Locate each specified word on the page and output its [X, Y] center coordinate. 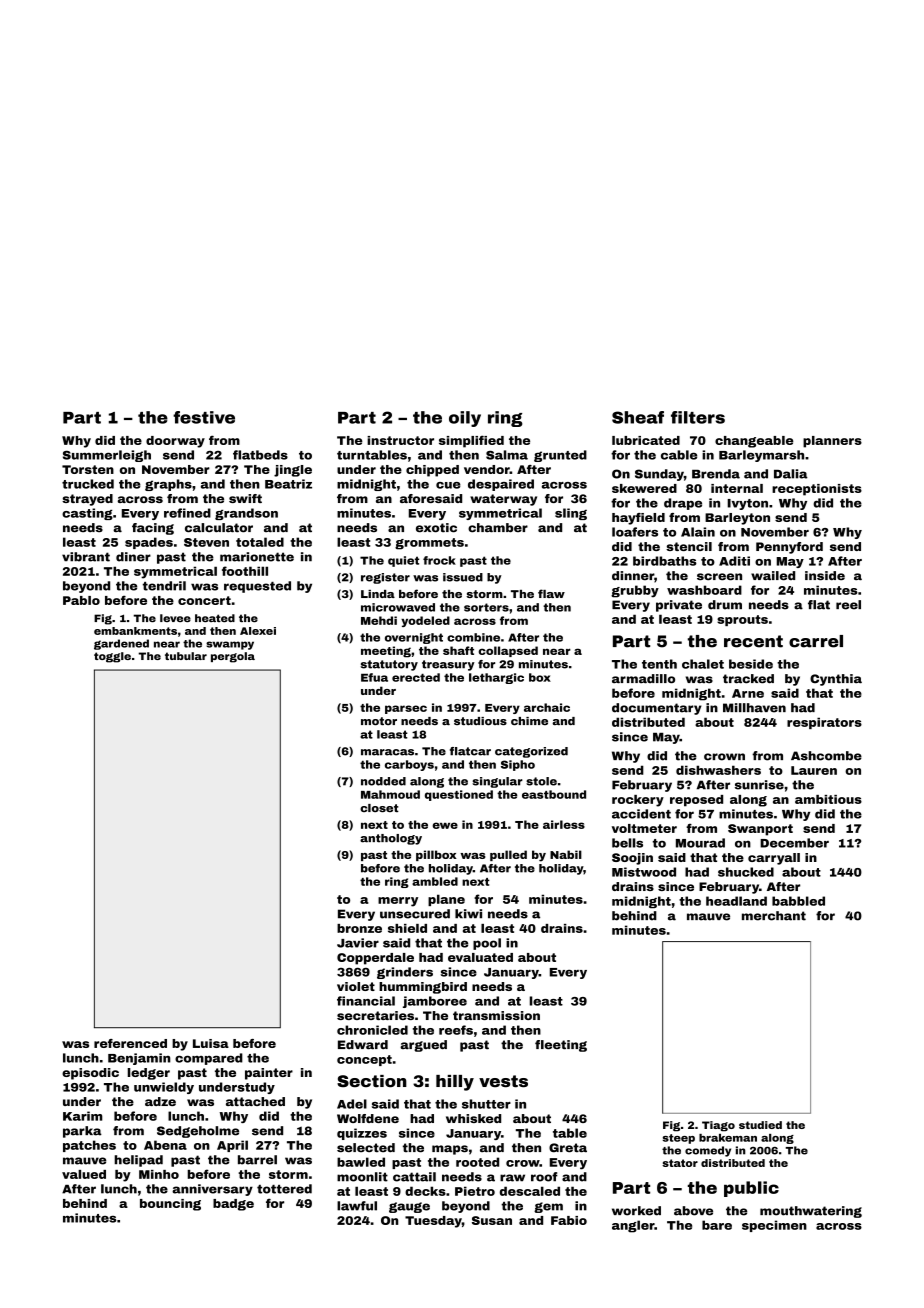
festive [204, 417]
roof [544, 1177]
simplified [471, 441]
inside [825, 576]
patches [89, 1146]
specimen [774, 1226]
